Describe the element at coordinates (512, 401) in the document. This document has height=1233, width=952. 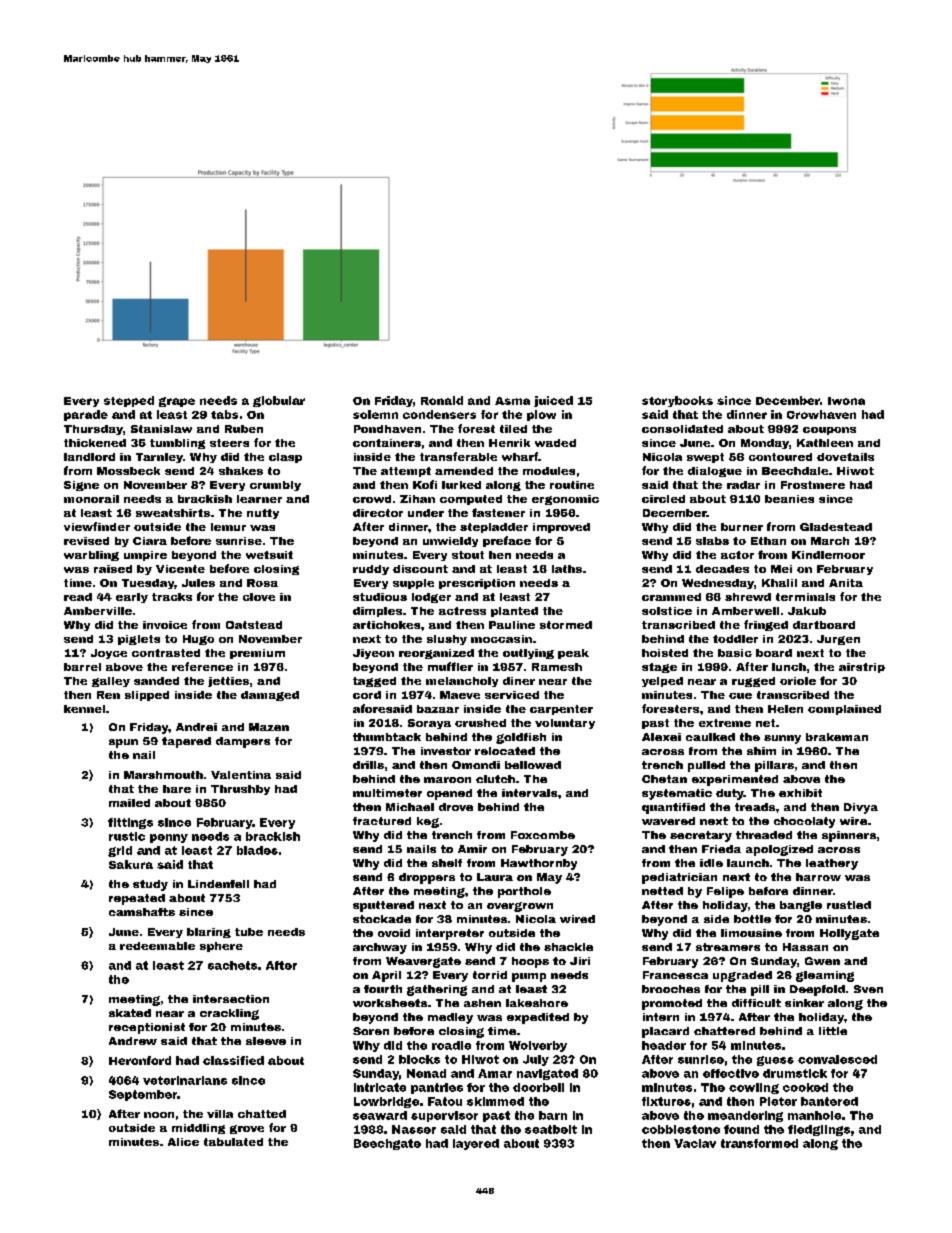
I see `Asma` at that location.
